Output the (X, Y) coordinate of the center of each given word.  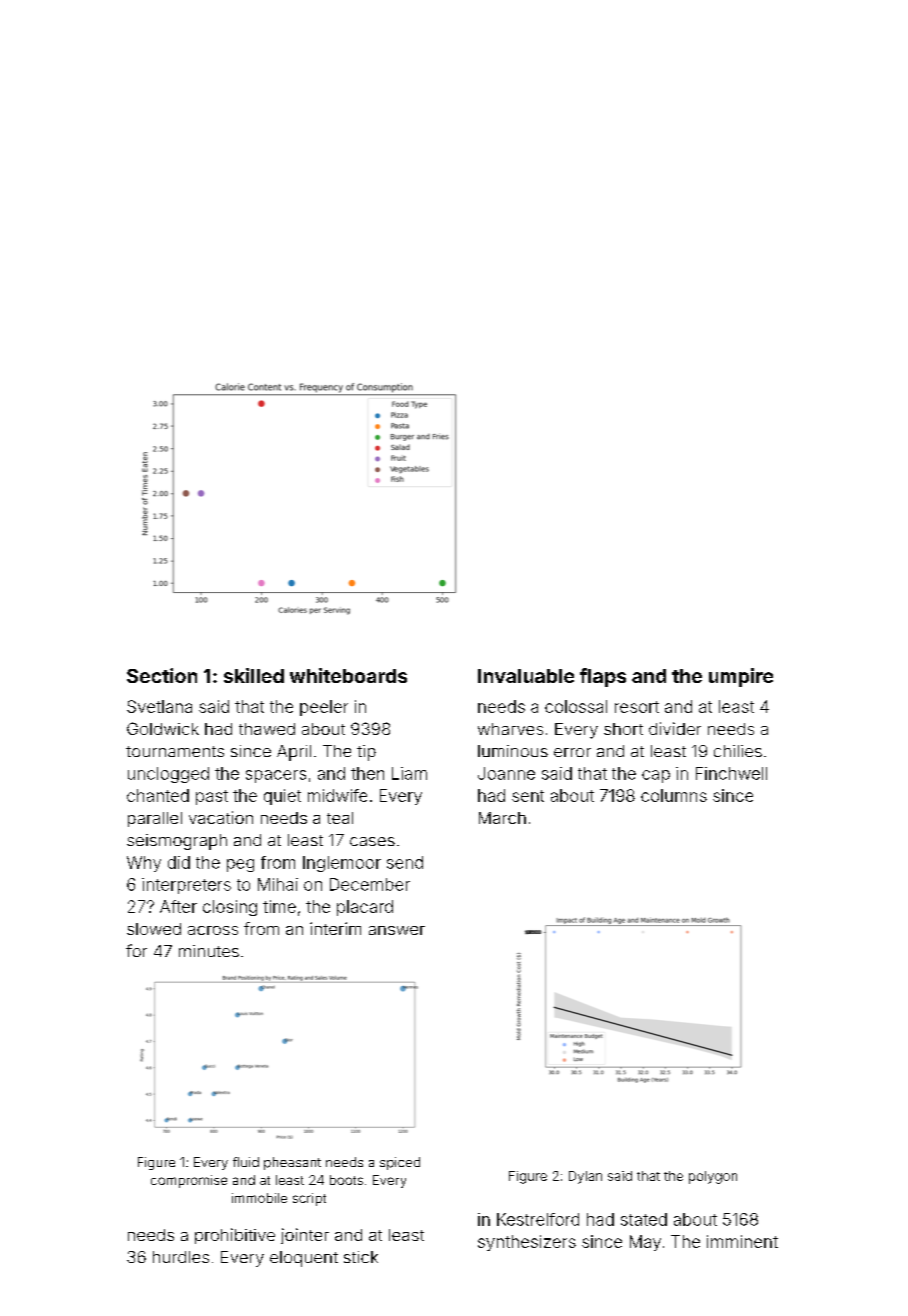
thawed (267, 729)
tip (366, 753)
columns (674, 795)
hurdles (181, 1257)
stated (644, 1219)
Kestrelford (538, 1219)
